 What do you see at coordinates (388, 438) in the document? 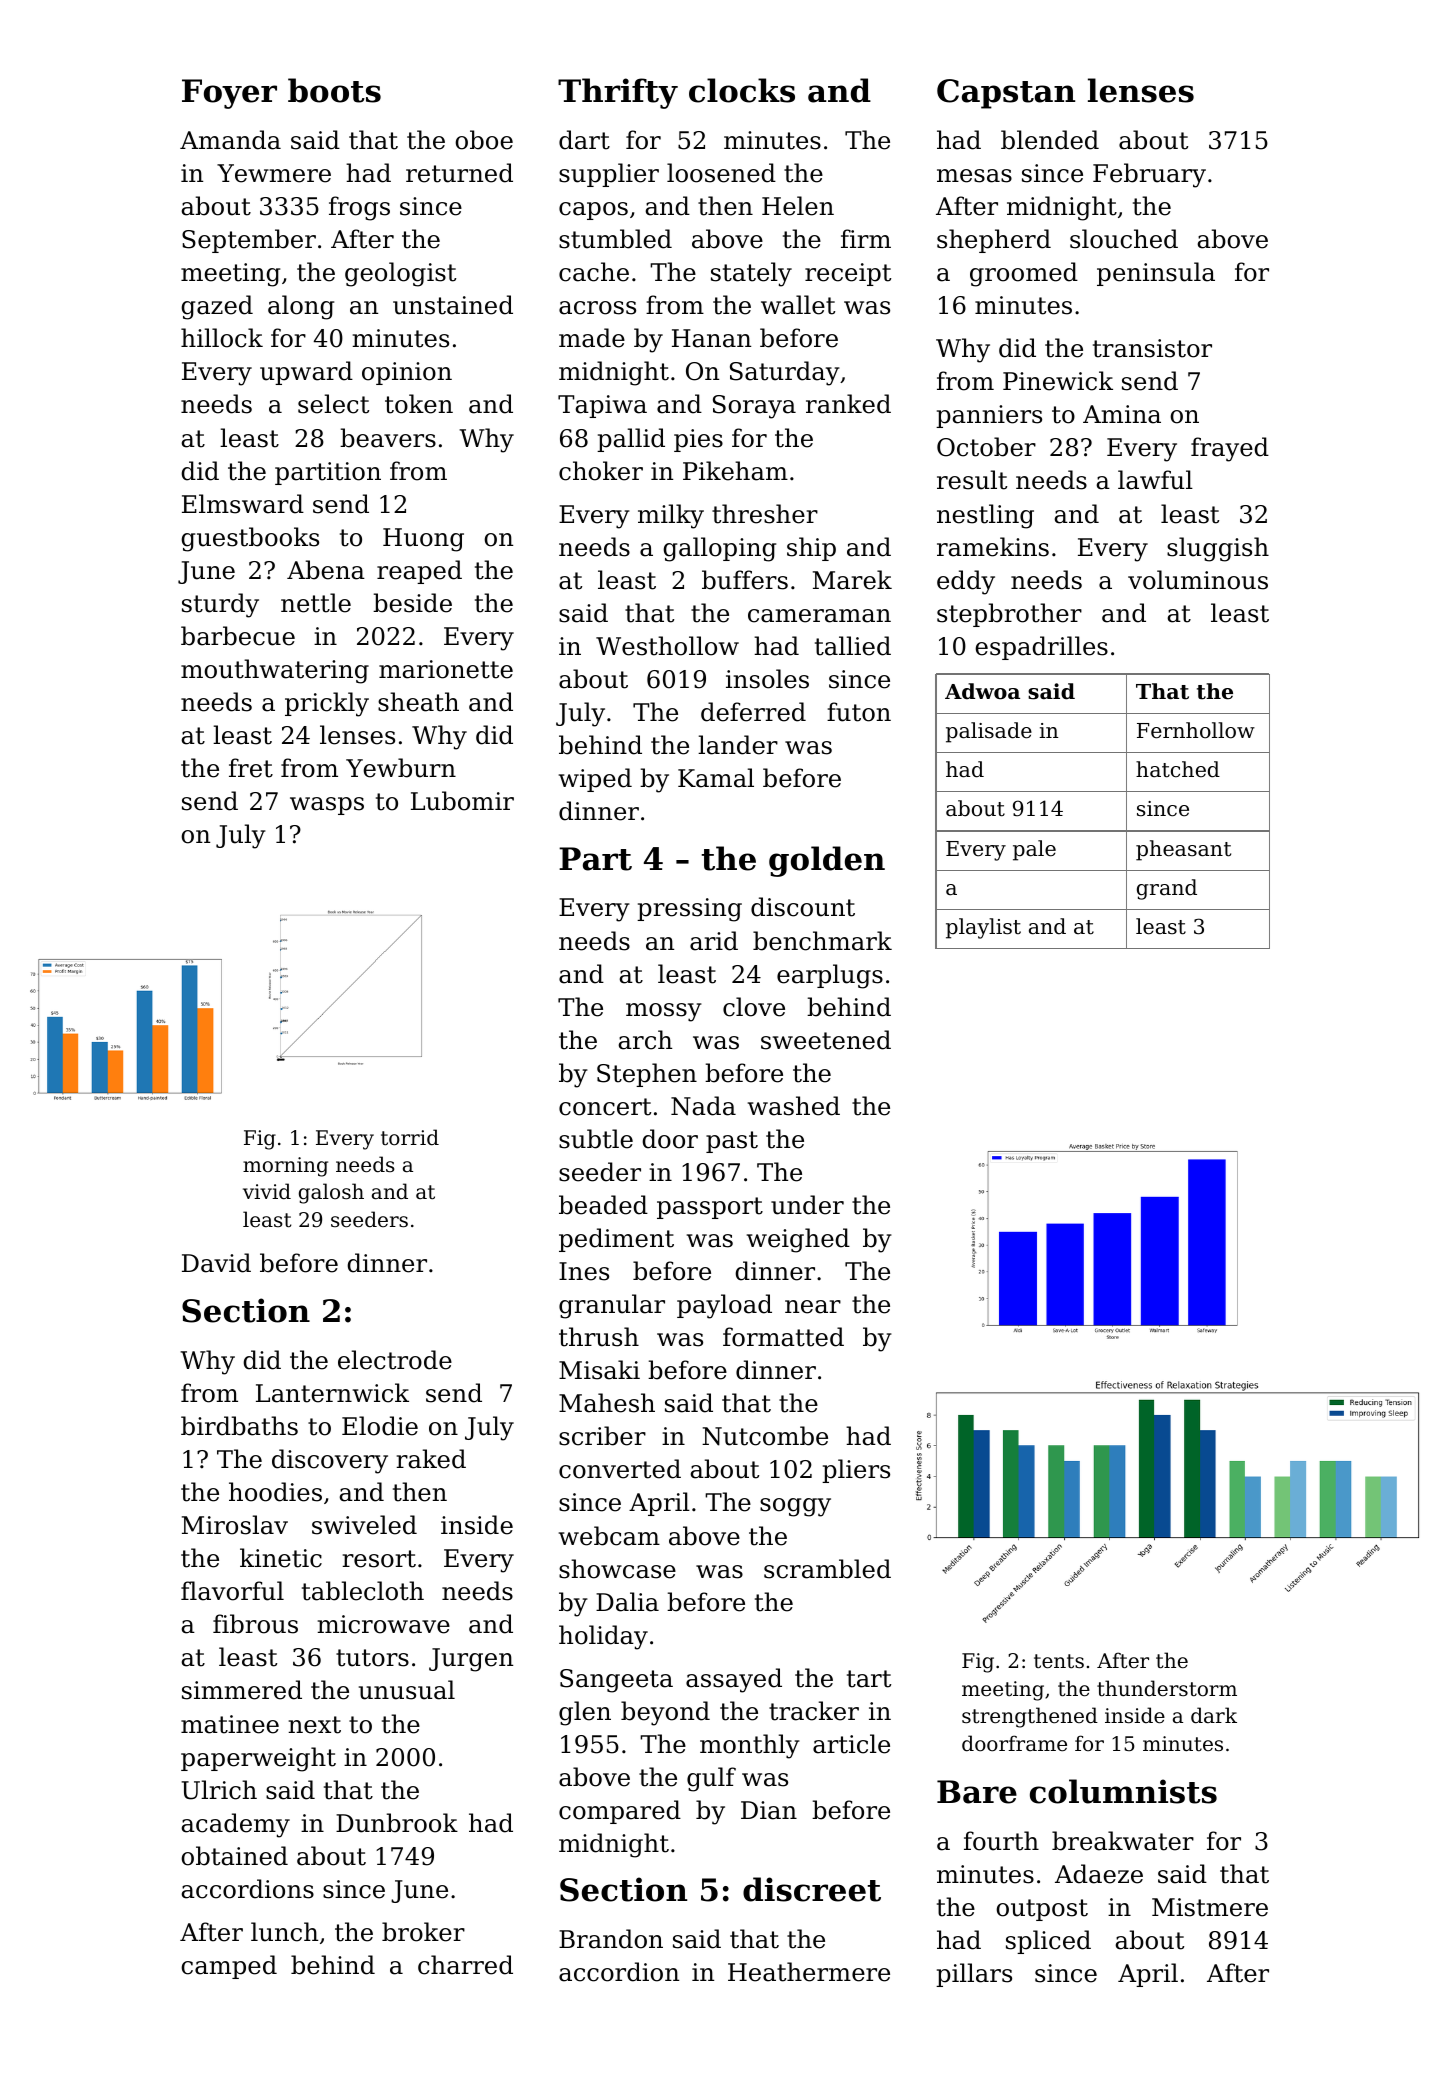
I see `beavers` at bounding box center [388, 438].
